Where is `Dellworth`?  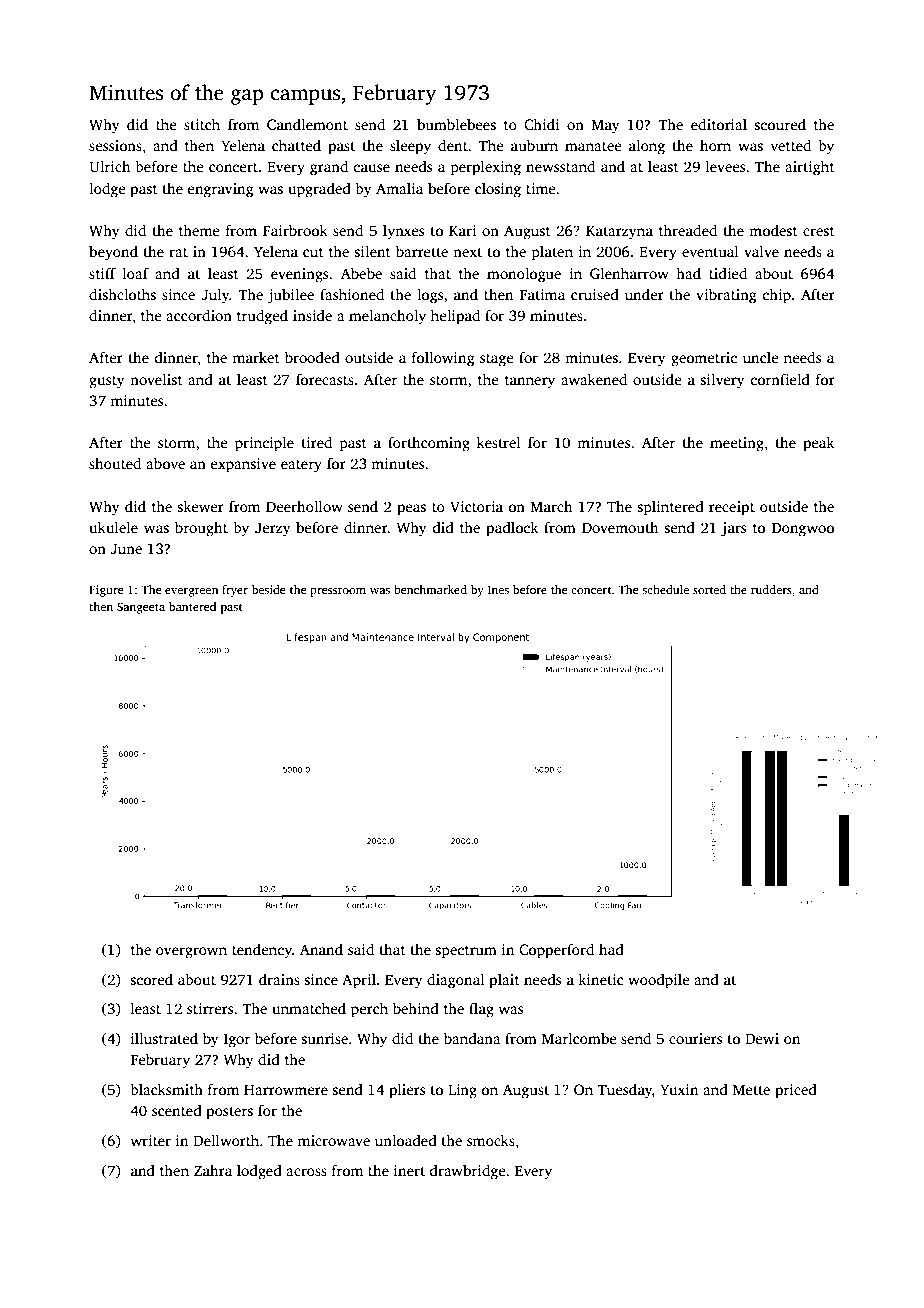 Dellworth is located at coordinates (226, 1140).
